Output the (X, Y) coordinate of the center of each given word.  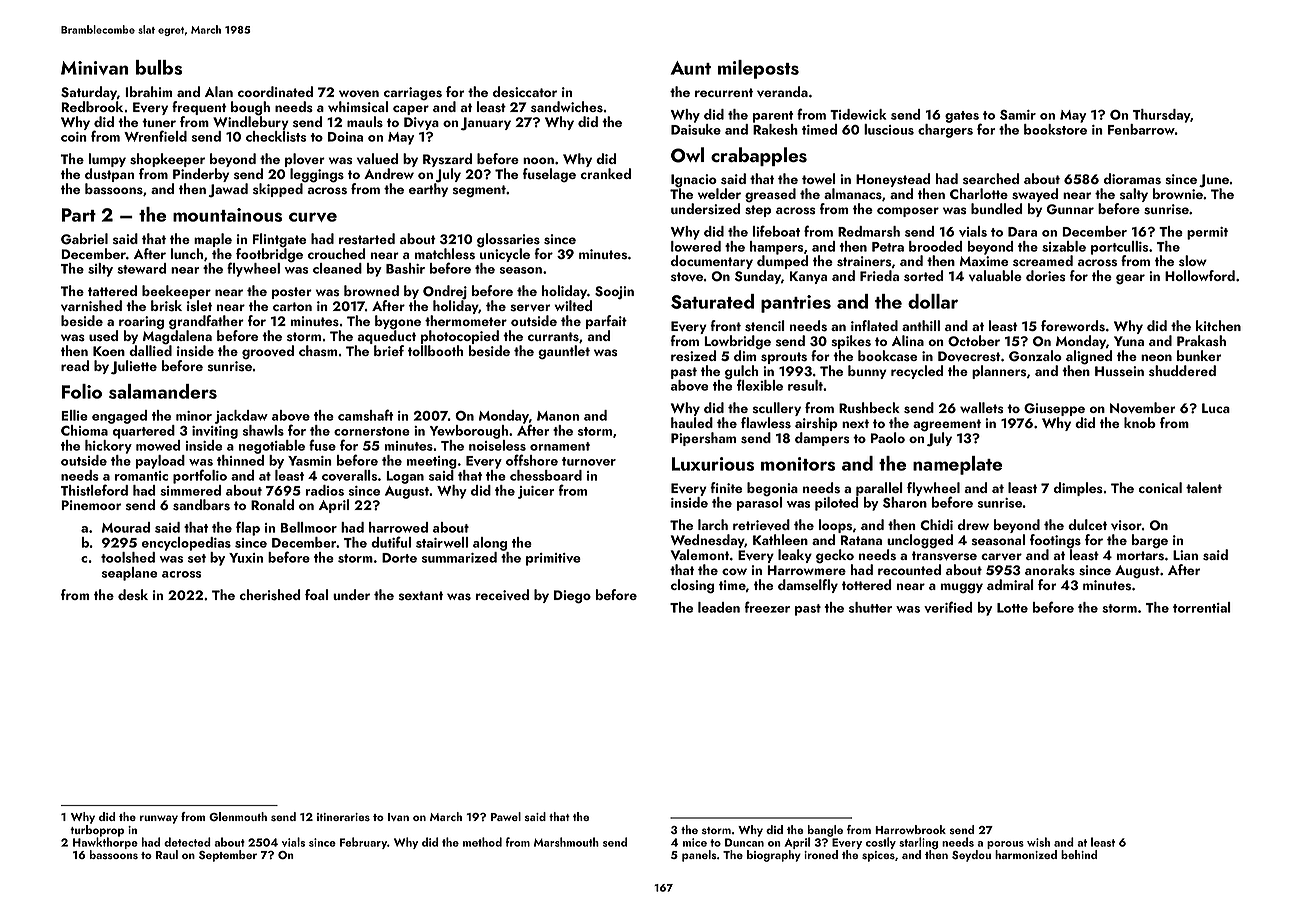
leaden (719, 607)
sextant (421, 596)
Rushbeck (869, 408)
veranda (782, 92)
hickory (108, 447)
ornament (560, 446)
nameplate (957, 465)
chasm (318, 351)
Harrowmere (806, 570)
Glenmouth (238, 816)
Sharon (905, 502)
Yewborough (469, 432)
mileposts (758, 69)
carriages (413, 94)
